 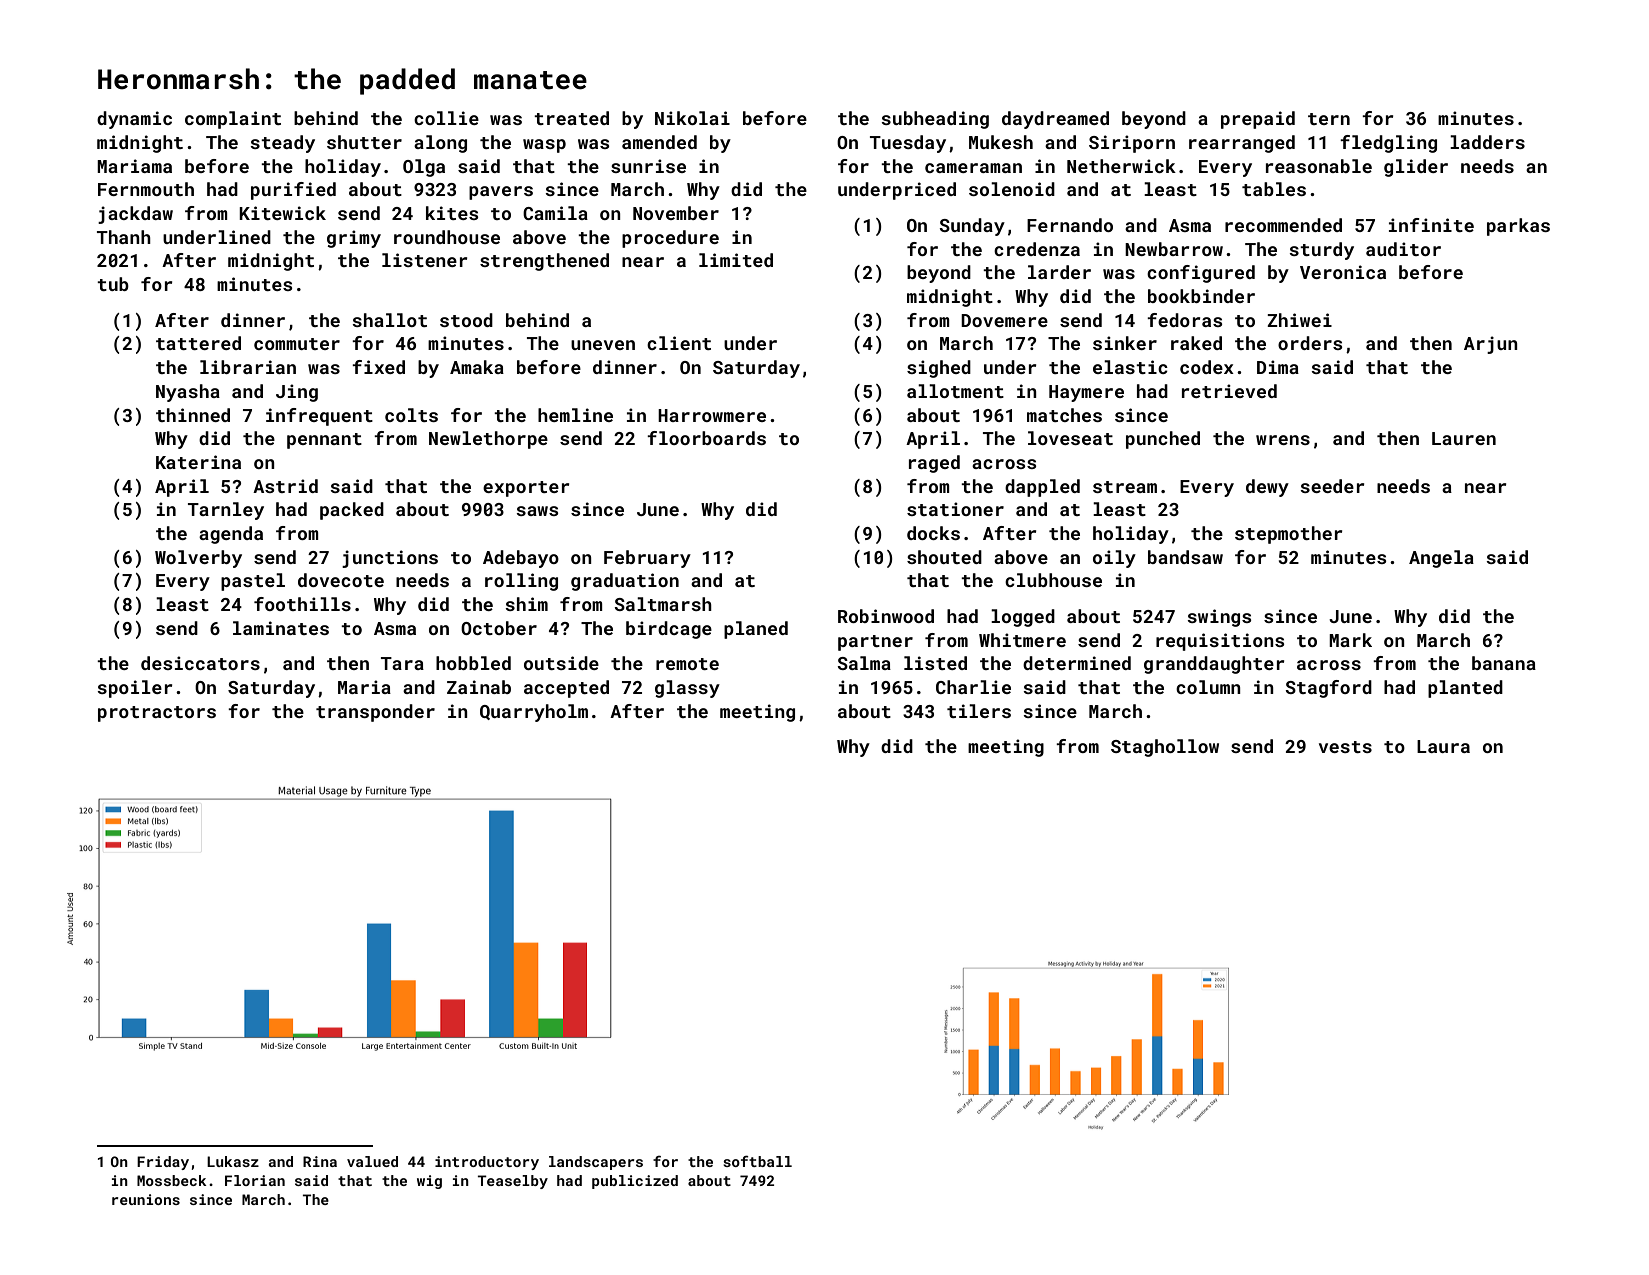 What do you see at coordinates (372, 1161) in the page?
I see `valued` at bounding box center [372, 1161].
